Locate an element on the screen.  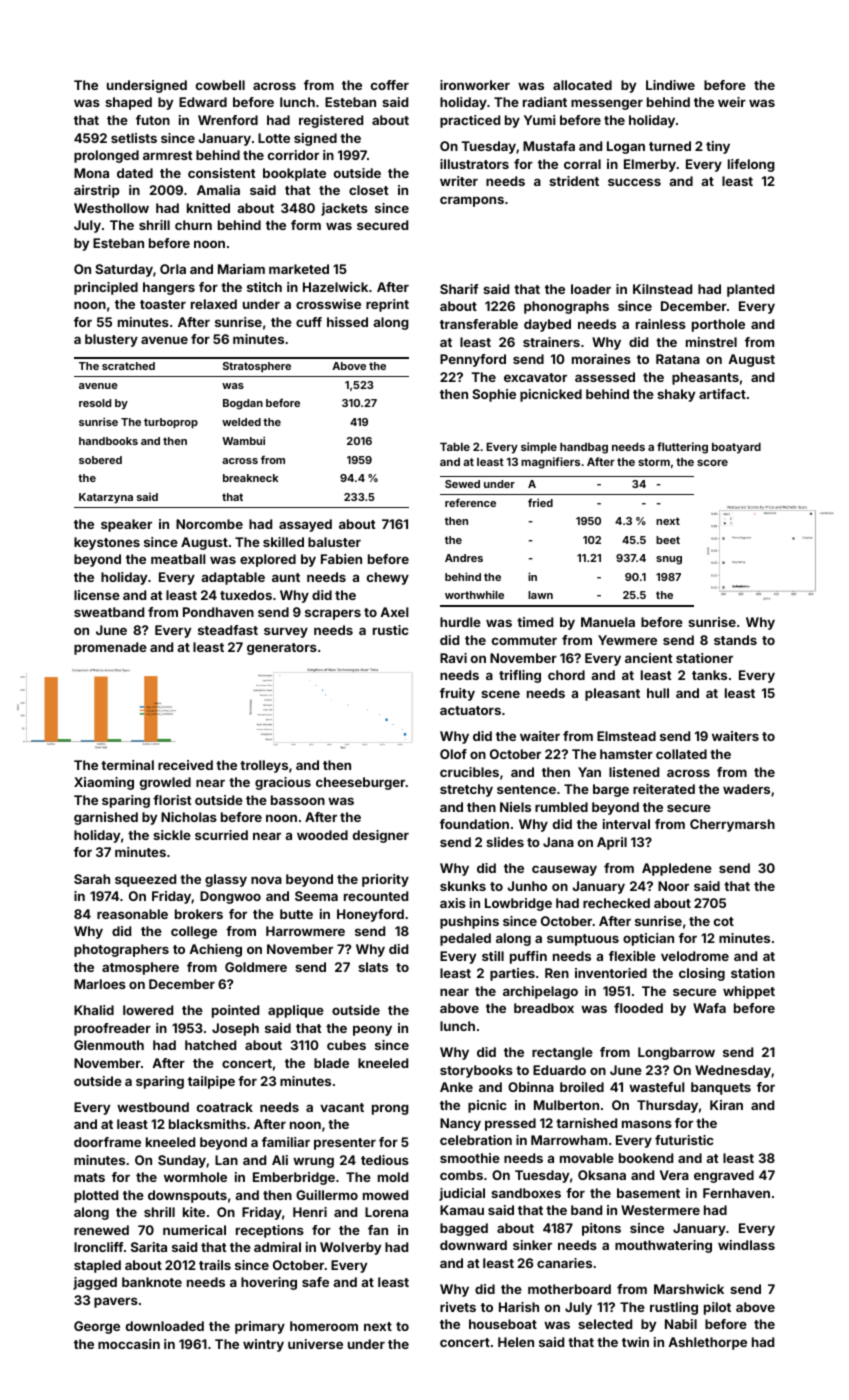
Kilnstead is located at coordinates (662, 289).
